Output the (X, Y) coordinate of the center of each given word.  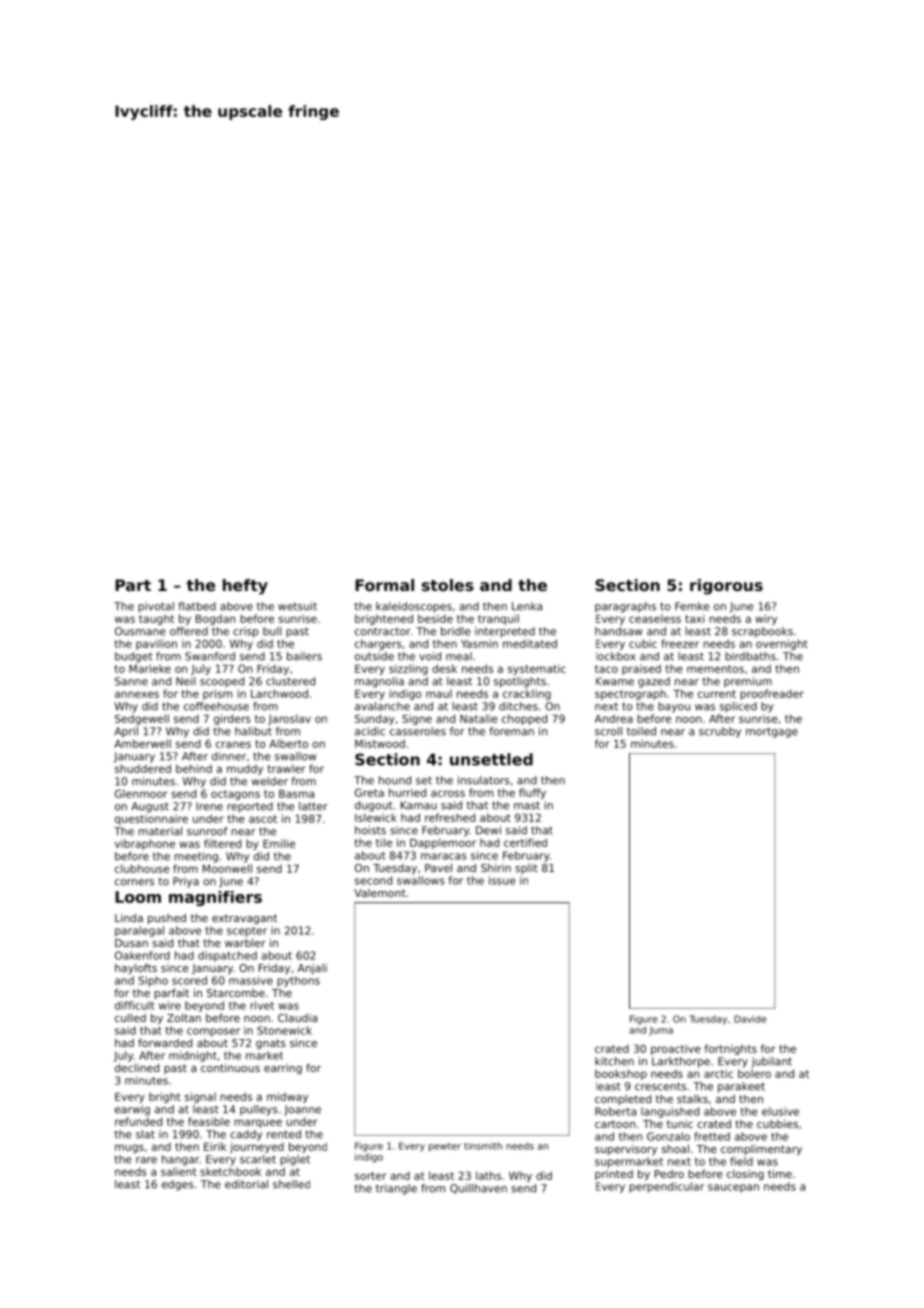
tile (384, 842)
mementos (715, 669)
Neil (186, 681)
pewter (445, 1147)
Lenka (527, 606)
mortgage (772, 732)
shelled (291, 1184)
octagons (235, 795)
